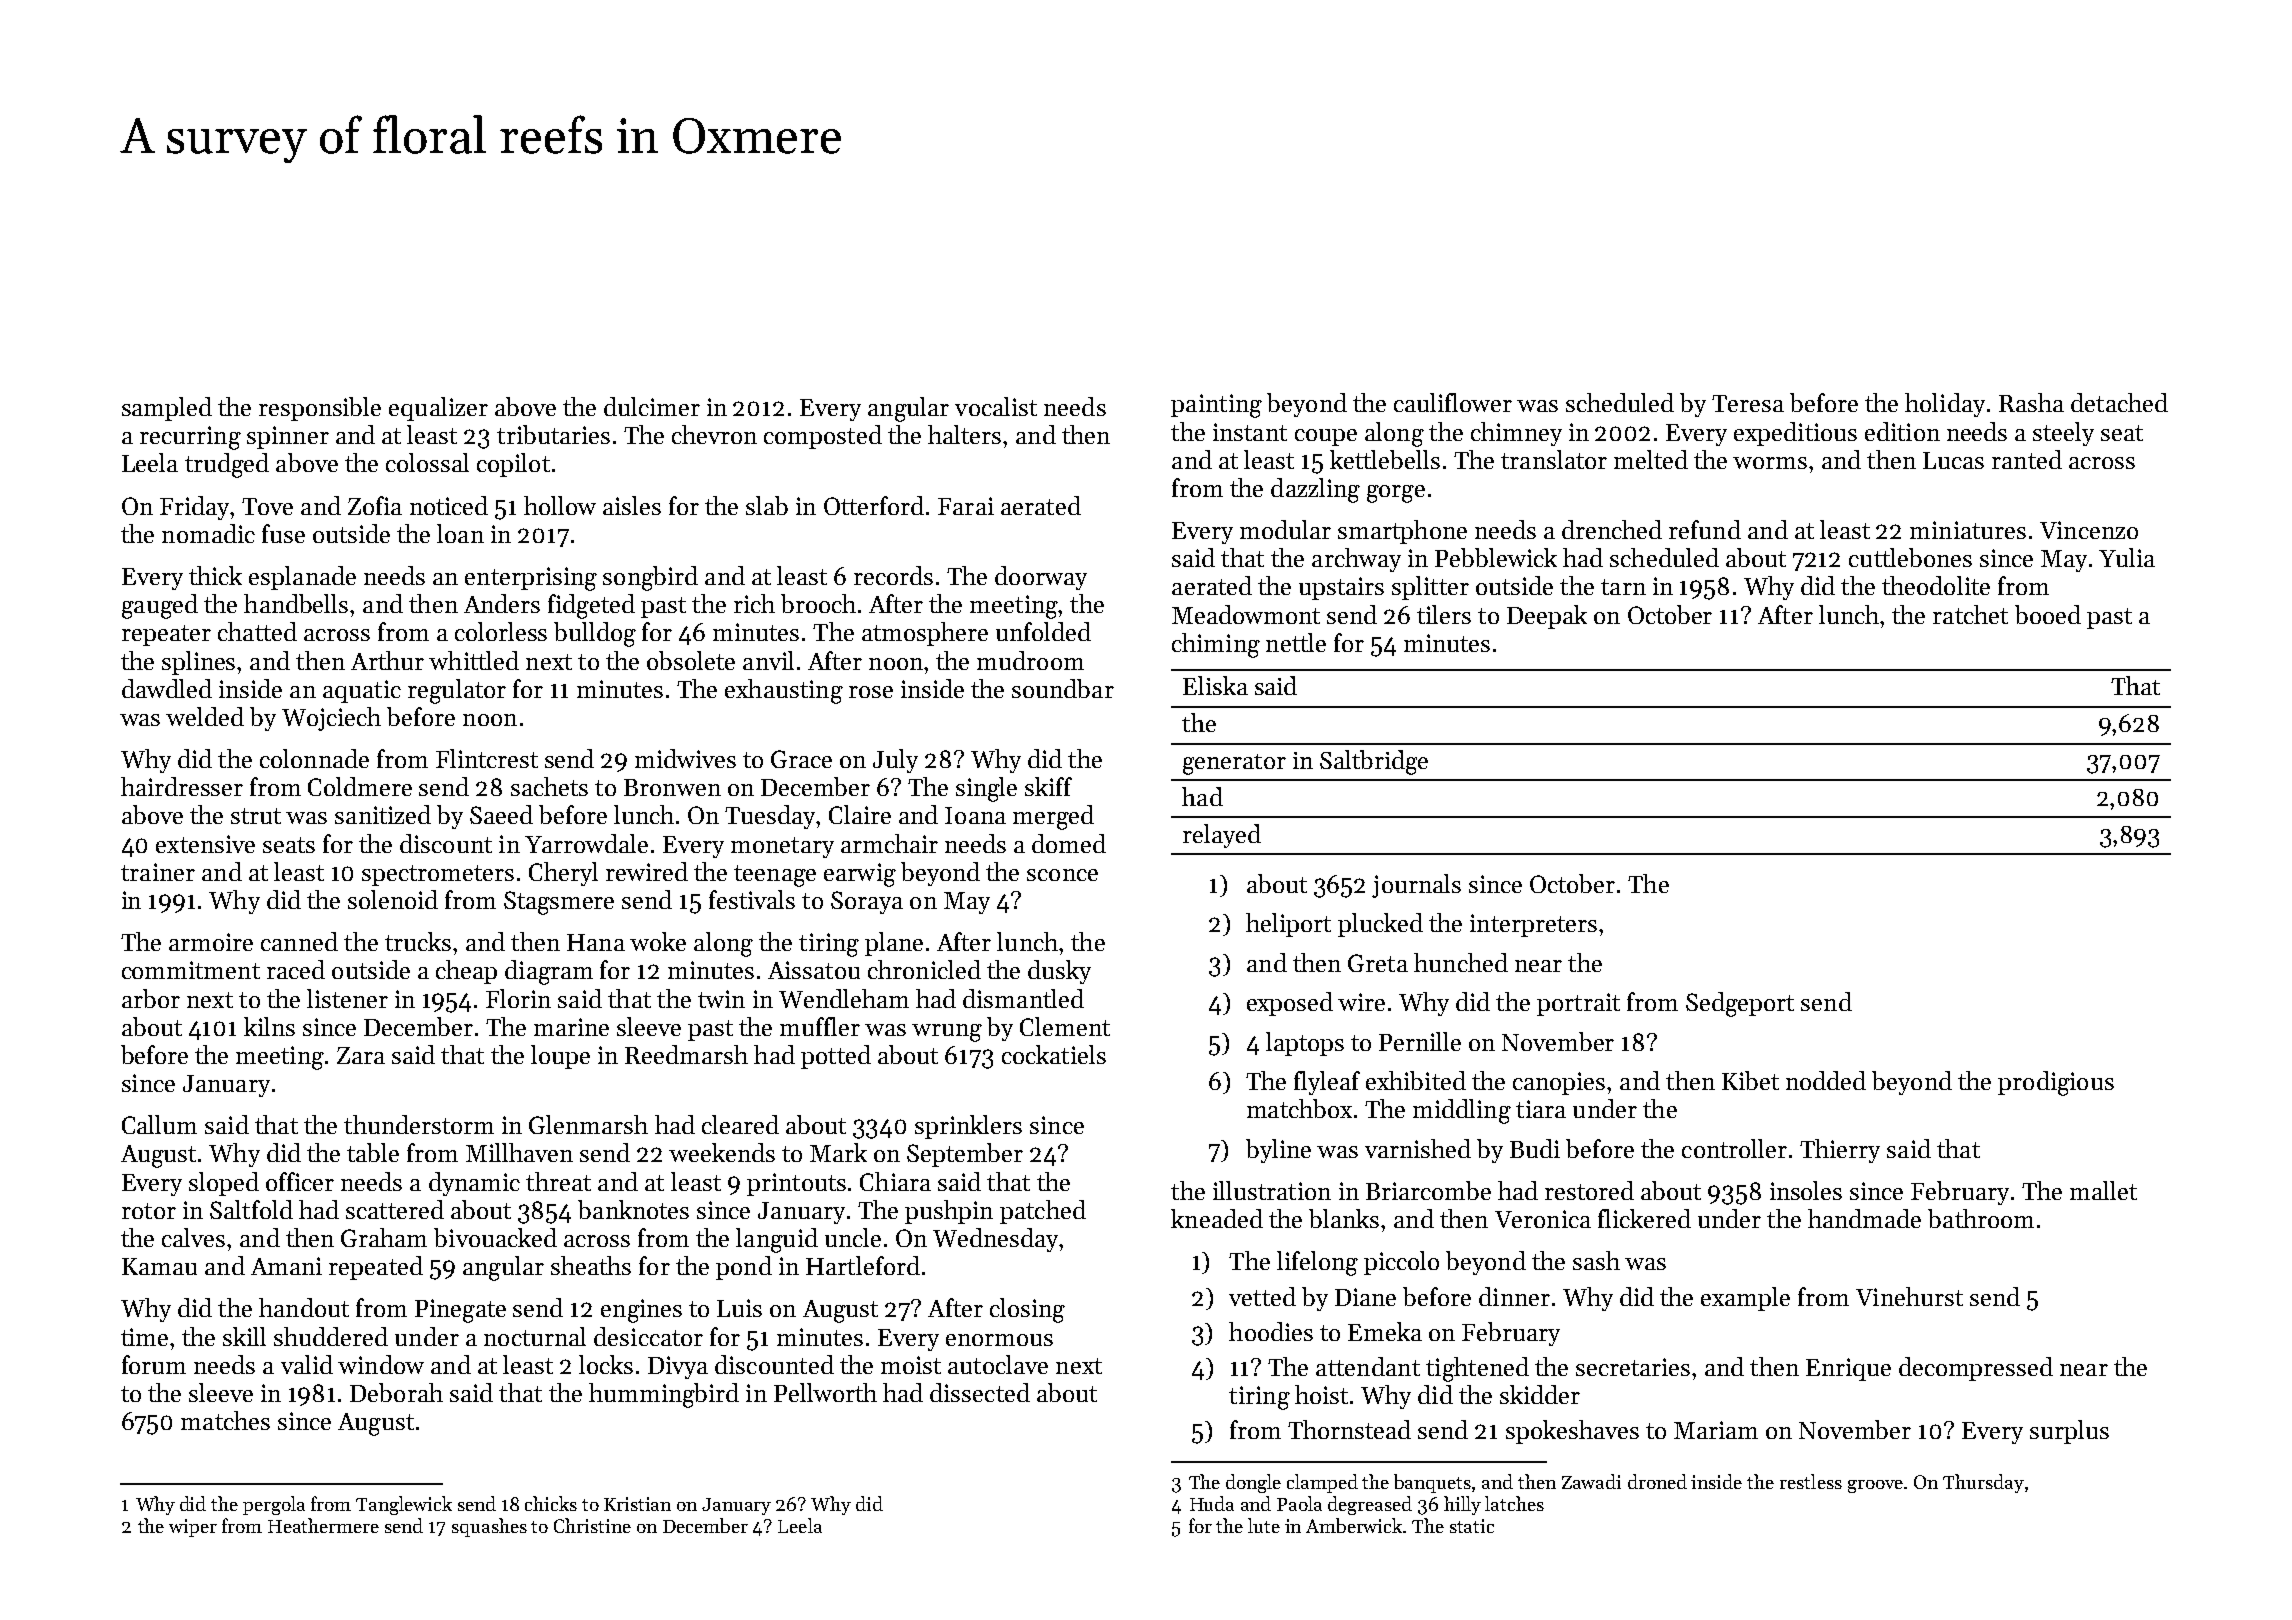  What do you see at coordinates (1848, 1369) in the image?
I see `Enrique` at bounding box center [1848, 1369].
